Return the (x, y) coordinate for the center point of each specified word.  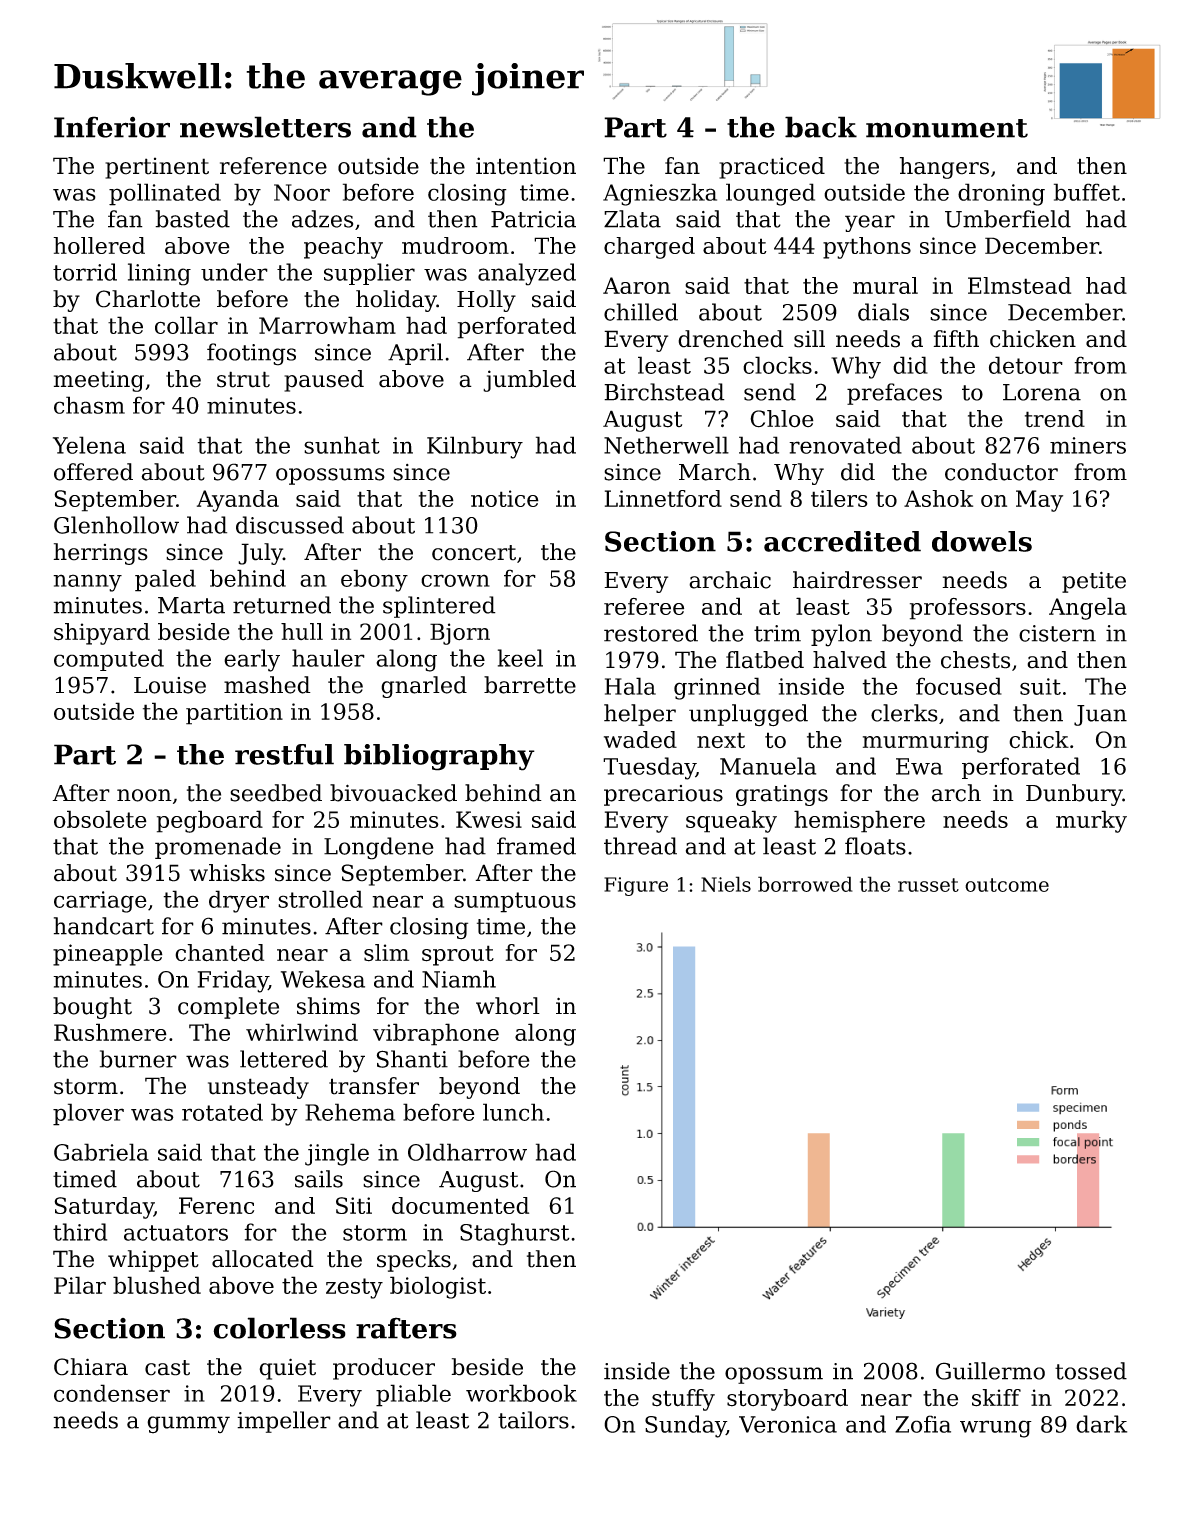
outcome (1007, 885)
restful (284, 754)
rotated (222, 1112)
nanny (87, 583)
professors (968, 609)
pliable (413, 1395)
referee (644, 606)
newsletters (265, 127)
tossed (1091, 1371)
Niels (726, 884)
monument (947, 128)
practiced (772, 168)
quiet (287, 1369)
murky (1091, 821)
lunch (513, 1112)
